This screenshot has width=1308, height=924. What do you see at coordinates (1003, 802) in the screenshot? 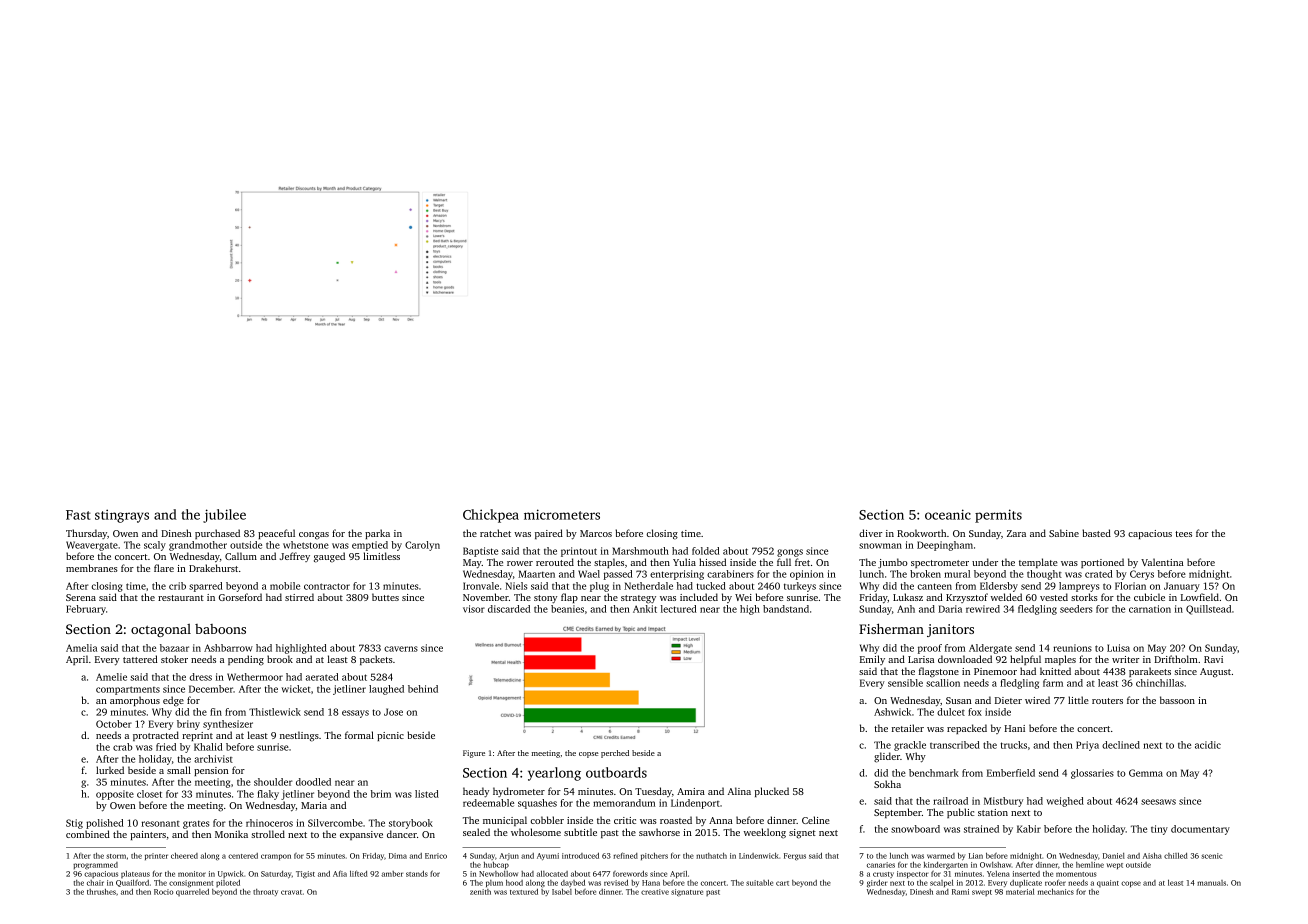
I see `Mistbury` at bounding box center [1003, 802].
